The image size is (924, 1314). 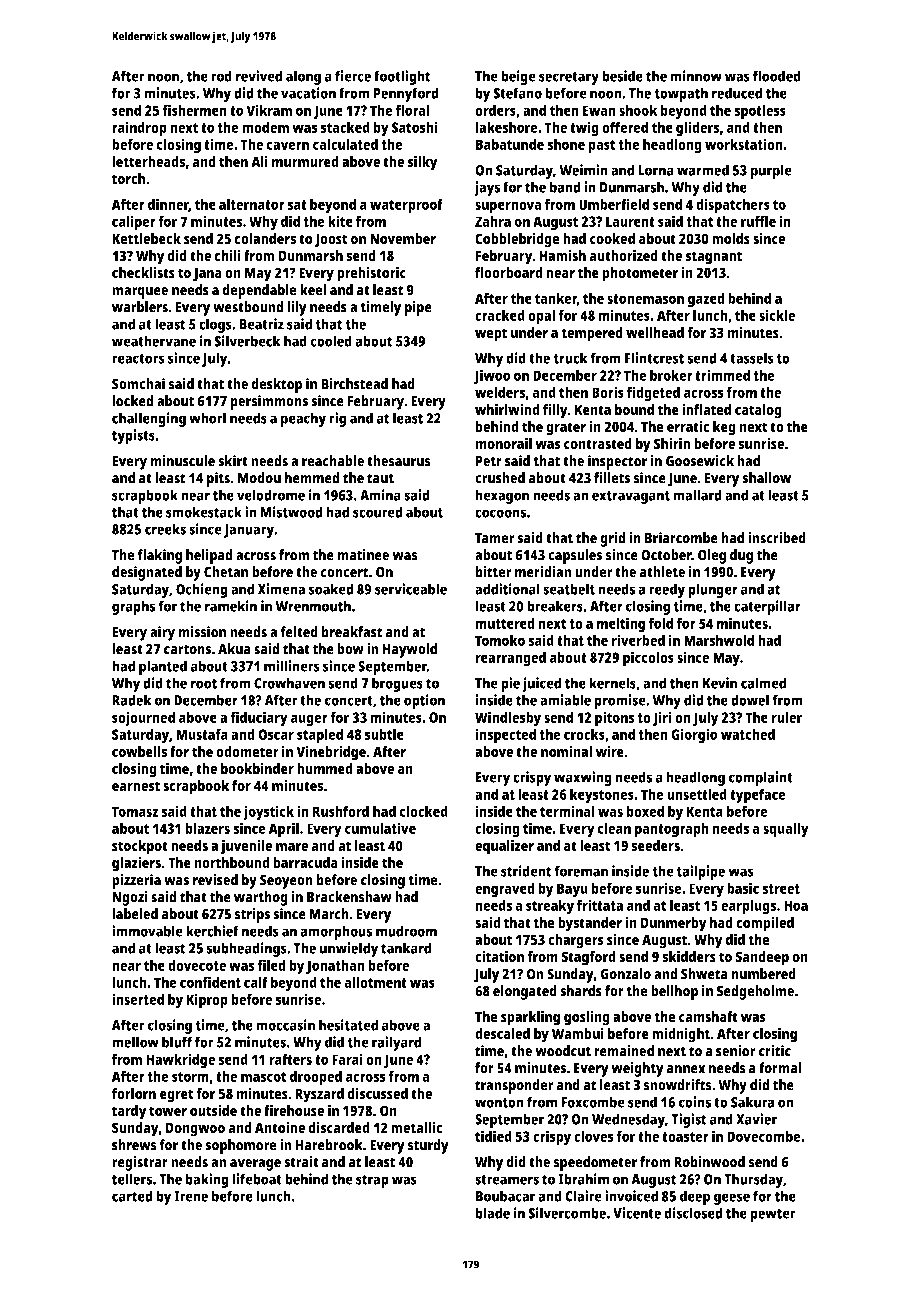 I want to click on Rushford, so click(x=341, y=811).
